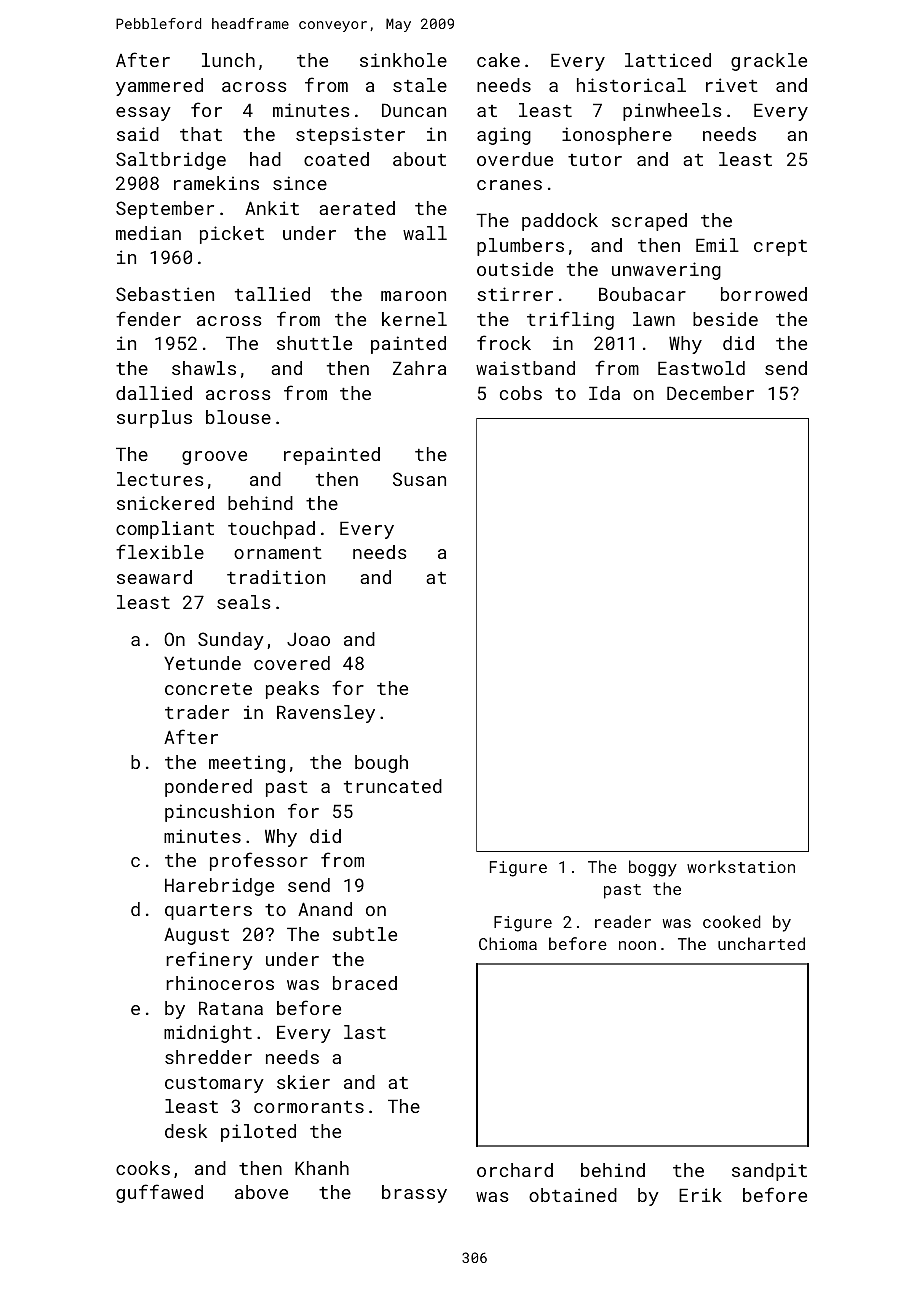 This screenshot has width=924, height=1308. I want to click on Duncan, so click(414, 110).
